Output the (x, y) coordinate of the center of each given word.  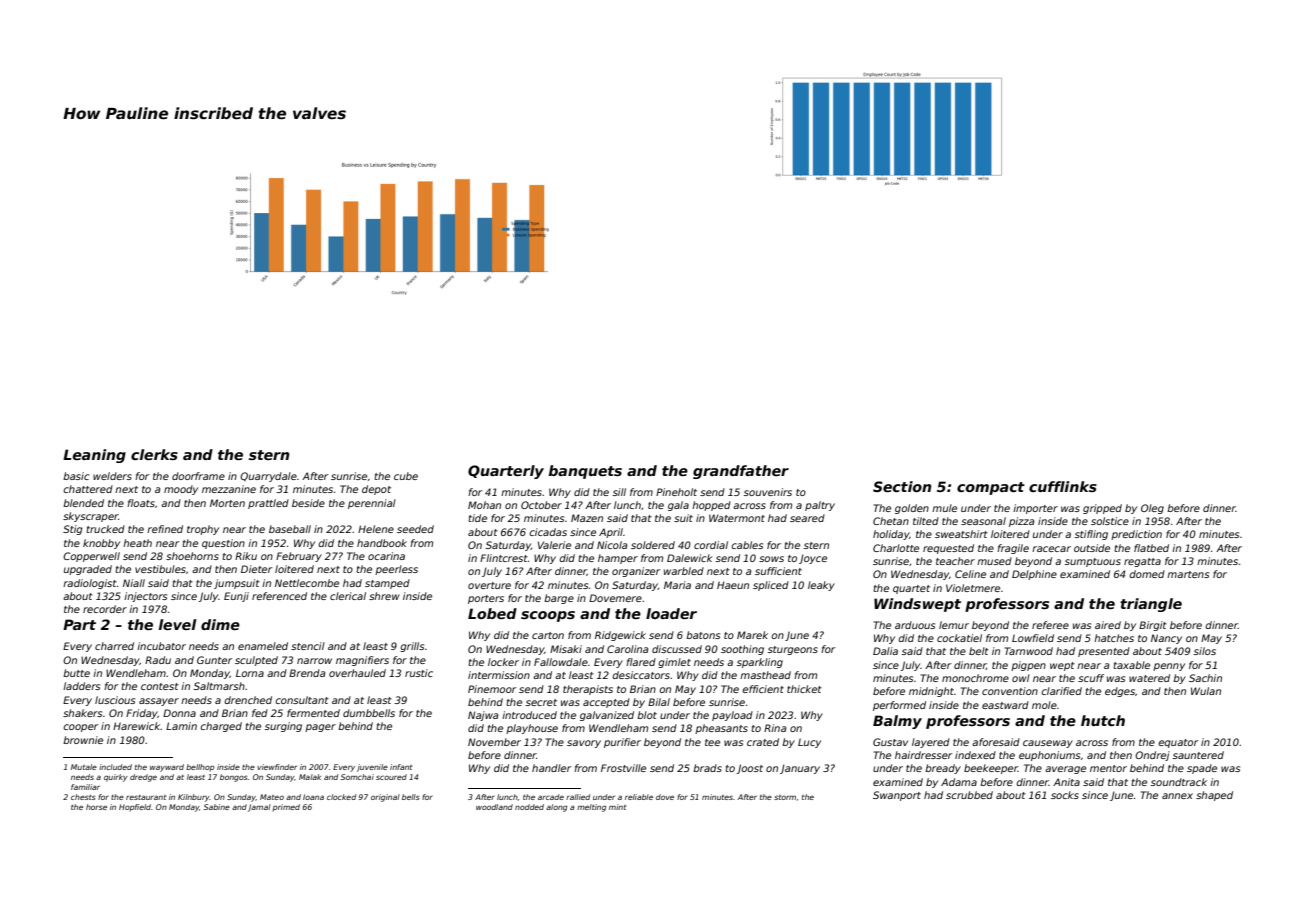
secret (541, 702)
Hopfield (135, 807)
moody (181, 490)
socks (1065, 795)
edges (1120, 692)
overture (489, 585)
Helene (376, 529)
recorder (105, 609)
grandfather (741, 472)
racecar (1051, 549)
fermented (313, 713)
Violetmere (973, 588)
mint (617, 807)
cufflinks (1063, 486)
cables (747, 545)
